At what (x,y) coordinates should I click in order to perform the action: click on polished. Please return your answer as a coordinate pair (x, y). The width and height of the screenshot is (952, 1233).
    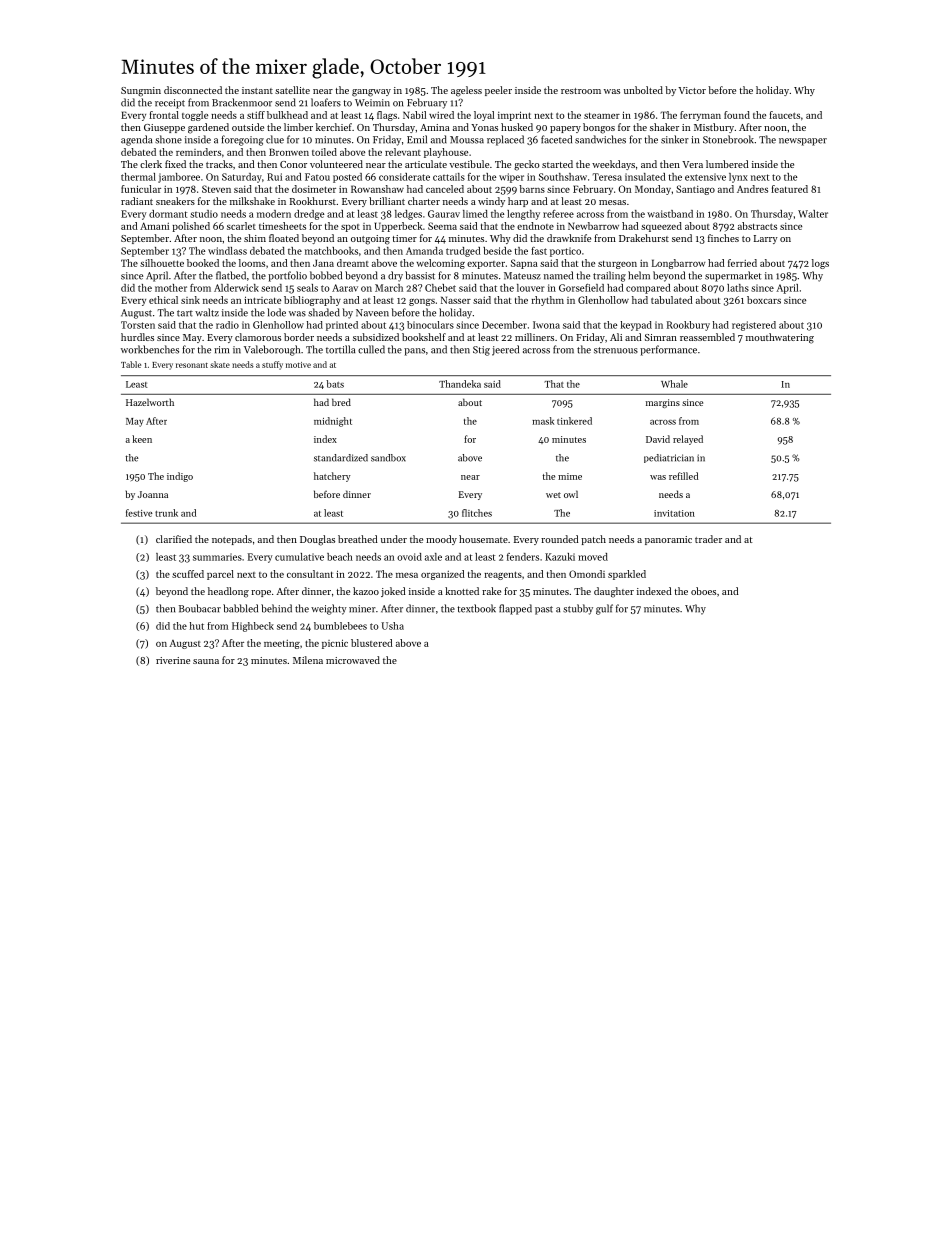
    Looking at the image, I should click on (191, 227).
